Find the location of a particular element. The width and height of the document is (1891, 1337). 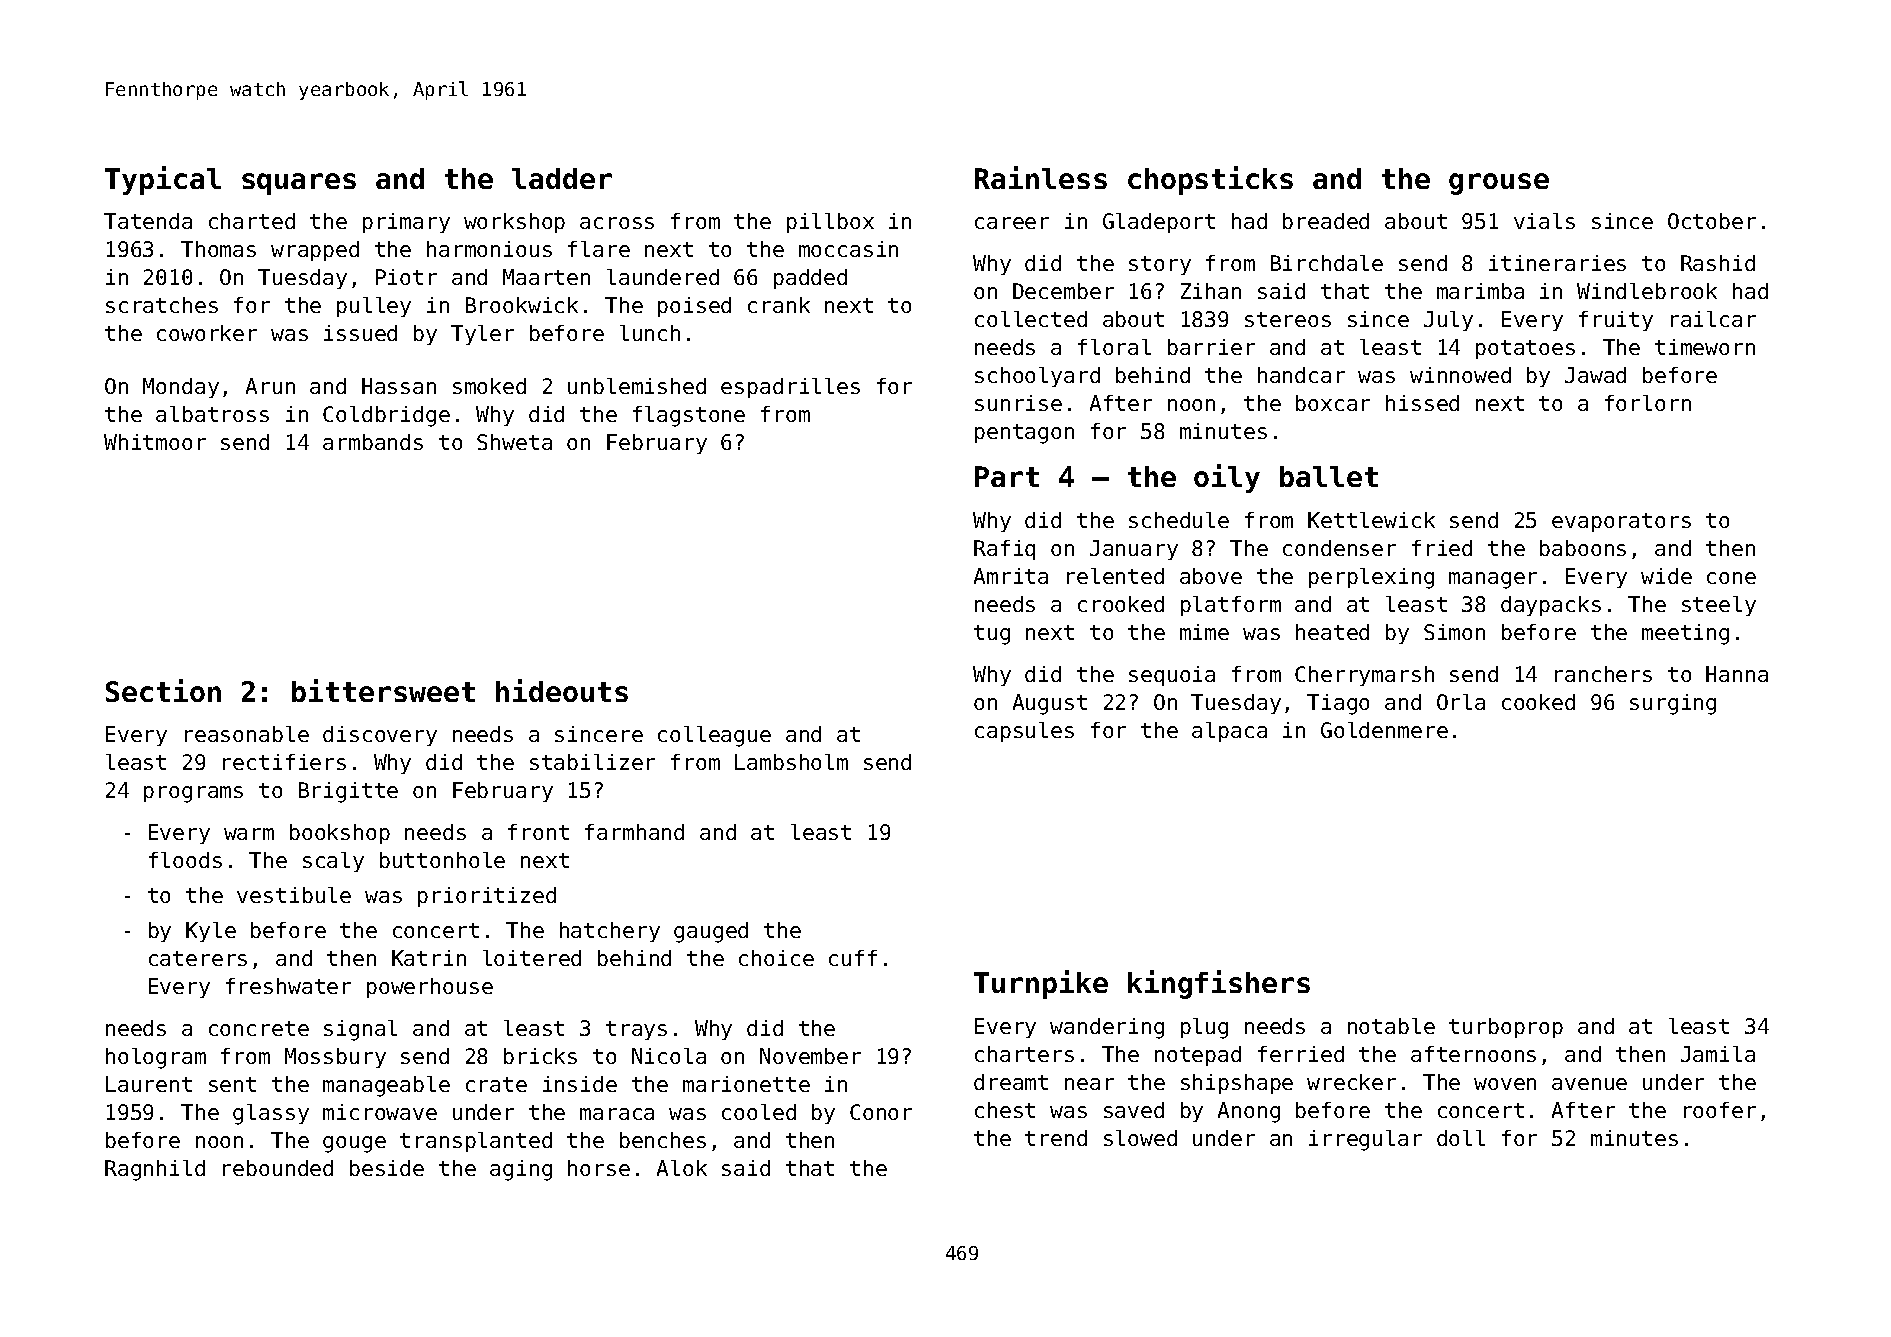

programs is located at coordinates (193, 794).
